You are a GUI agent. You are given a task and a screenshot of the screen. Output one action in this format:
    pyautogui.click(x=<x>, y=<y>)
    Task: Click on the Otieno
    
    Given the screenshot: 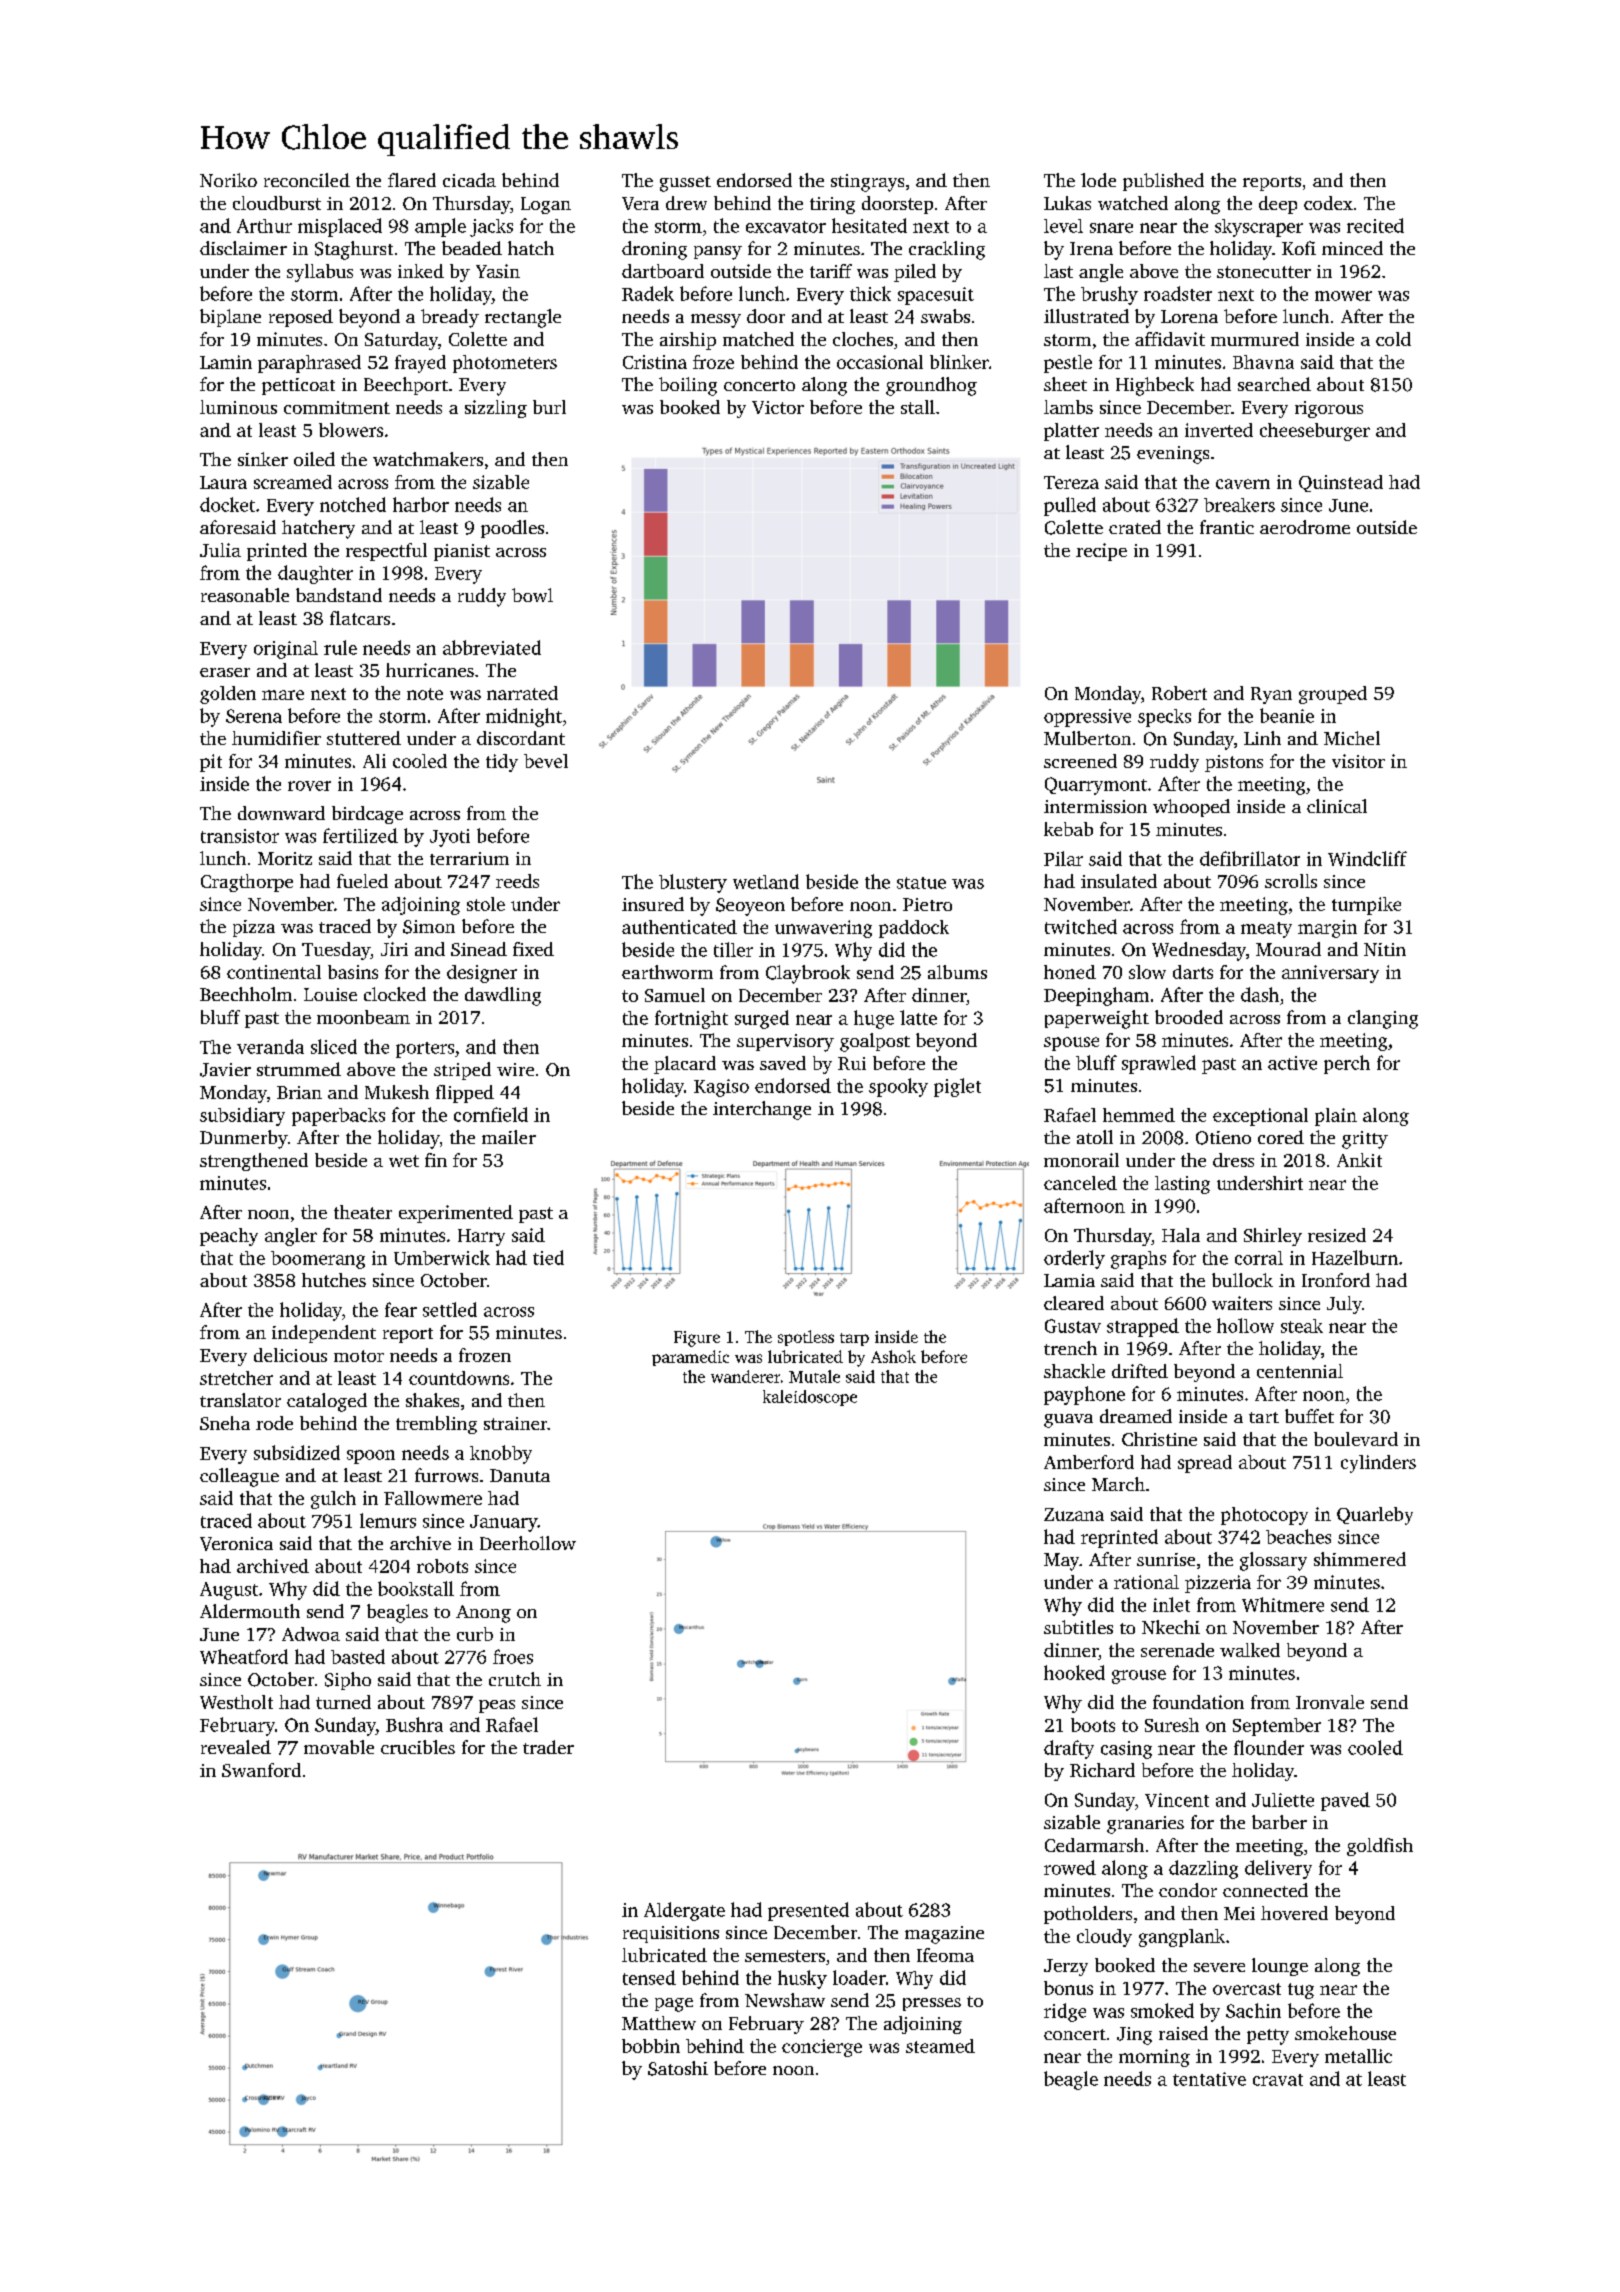 What is the action you would take?
    pyautogui.click(x=1223, y=1138)
